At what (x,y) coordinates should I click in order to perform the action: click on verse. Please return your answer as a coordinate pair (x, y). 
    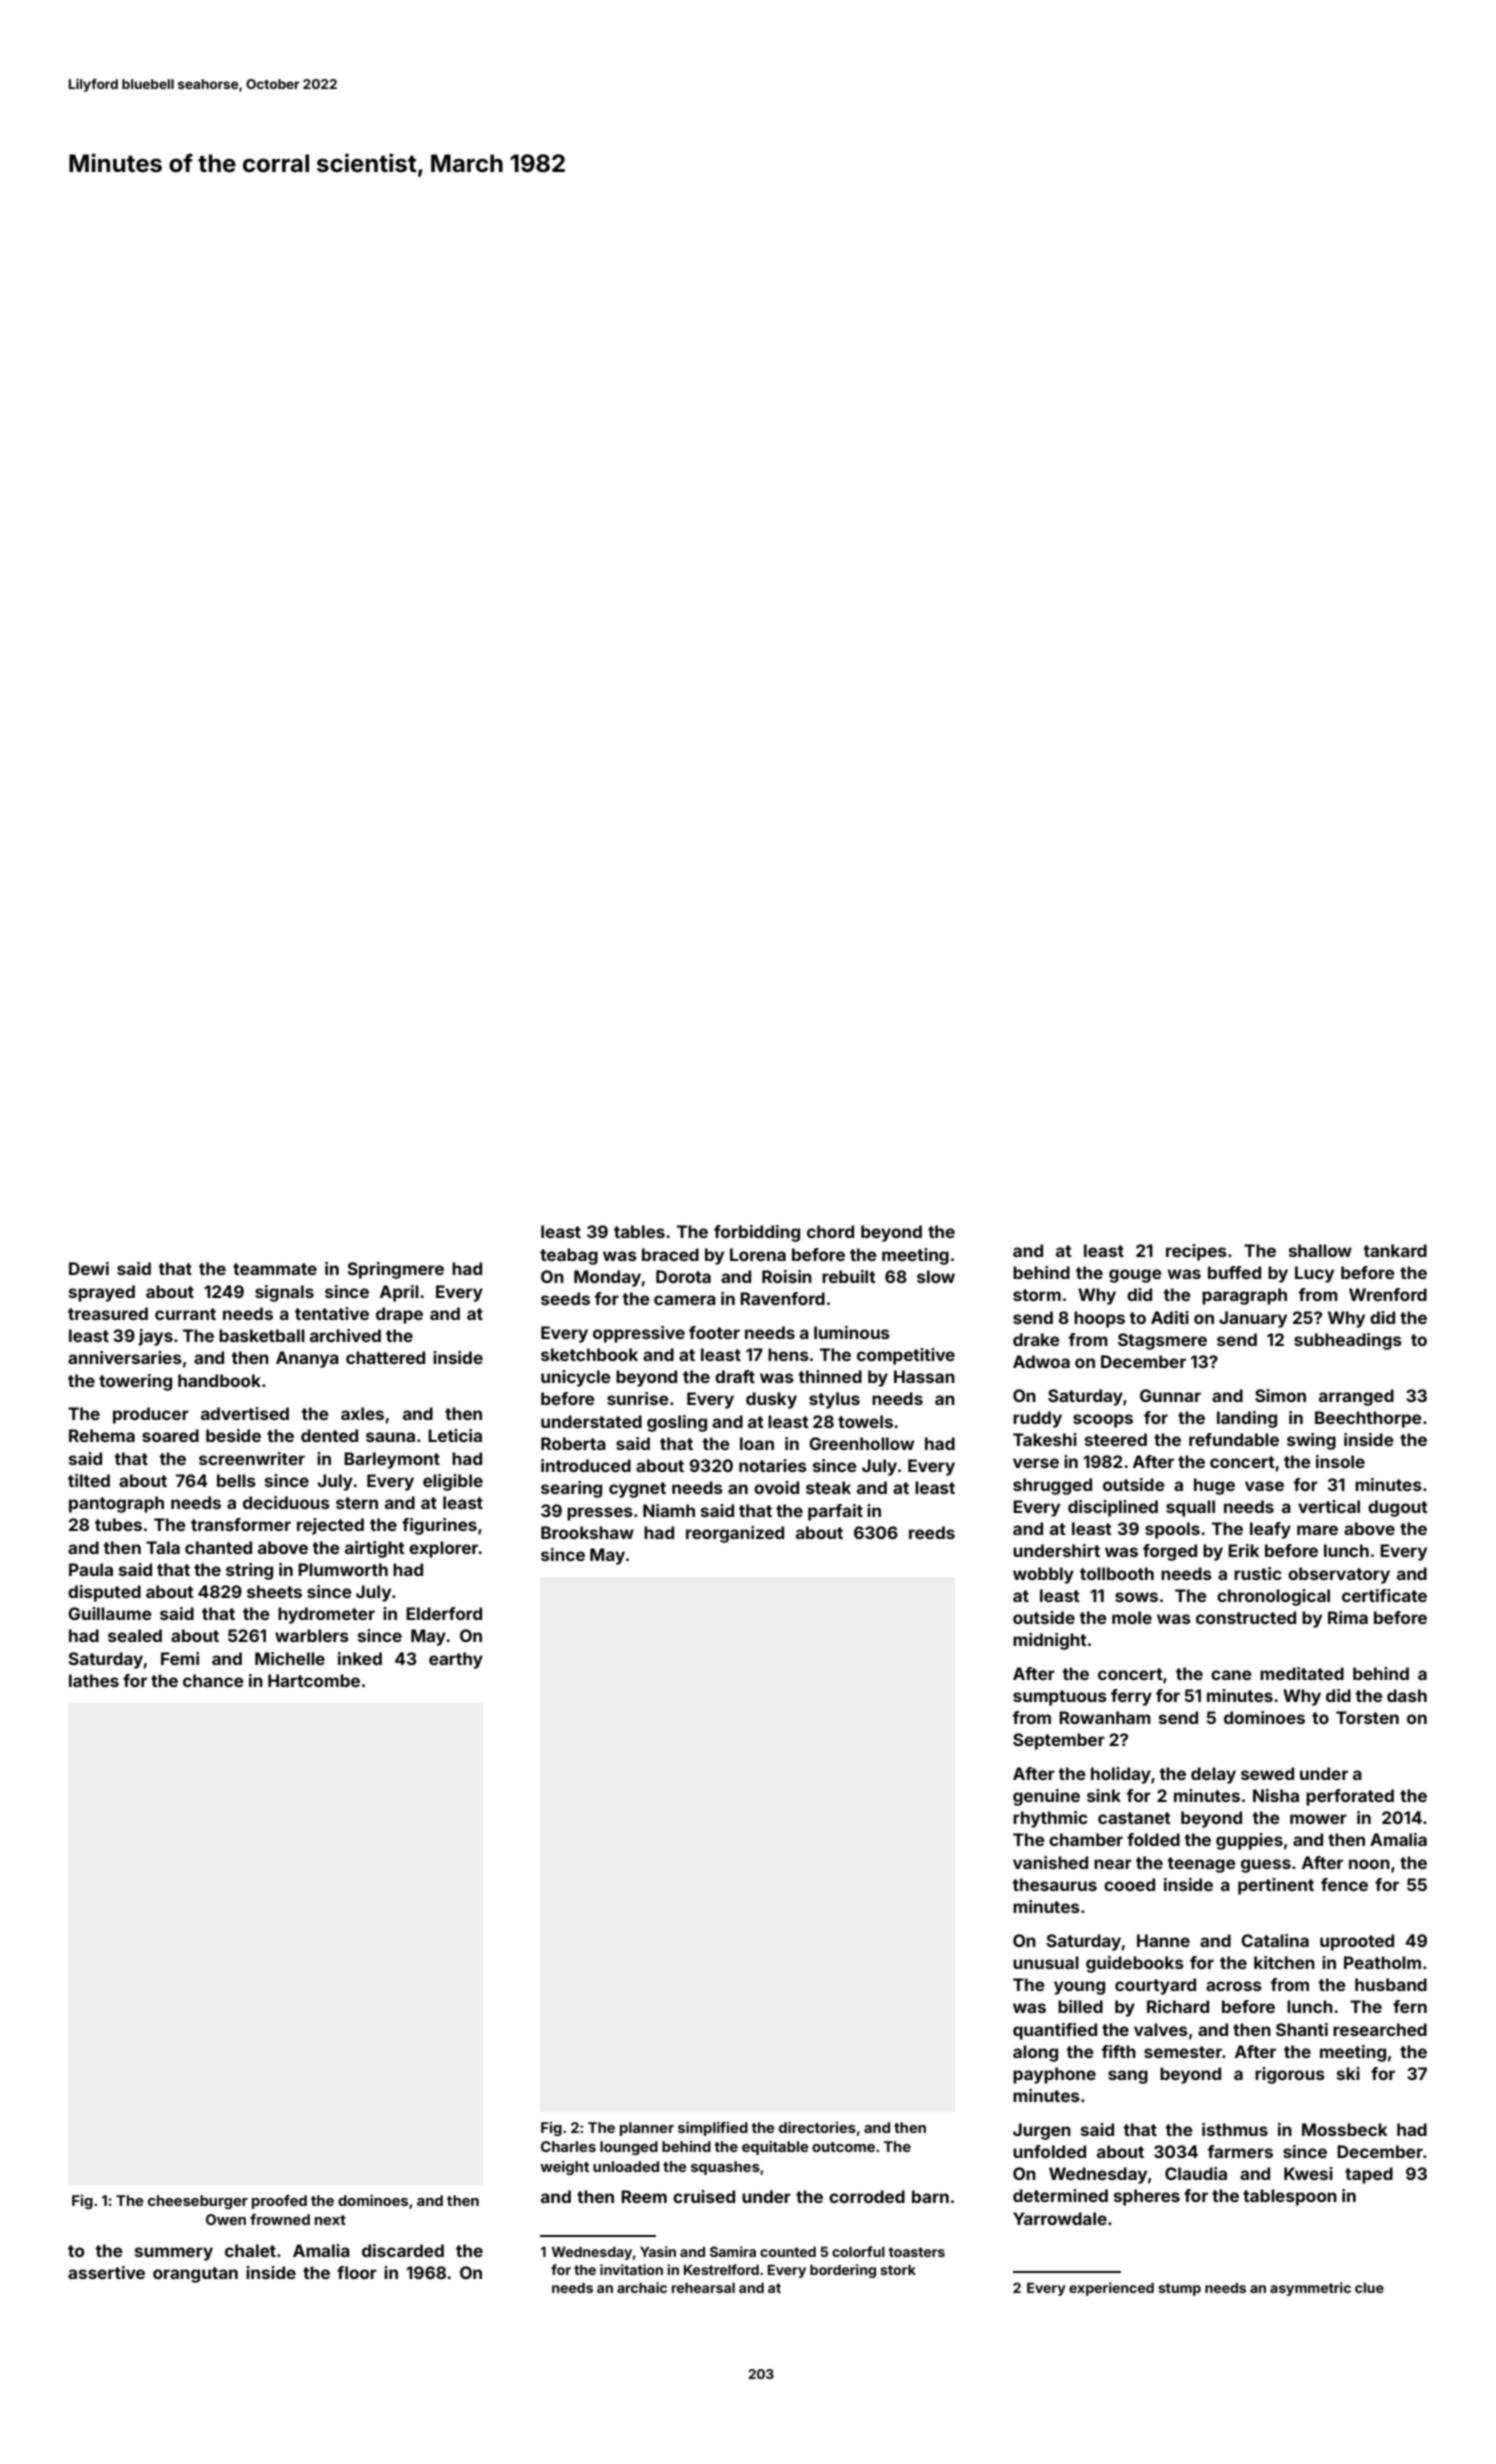
    Looking at the image, I should click on (1036, 1463).
